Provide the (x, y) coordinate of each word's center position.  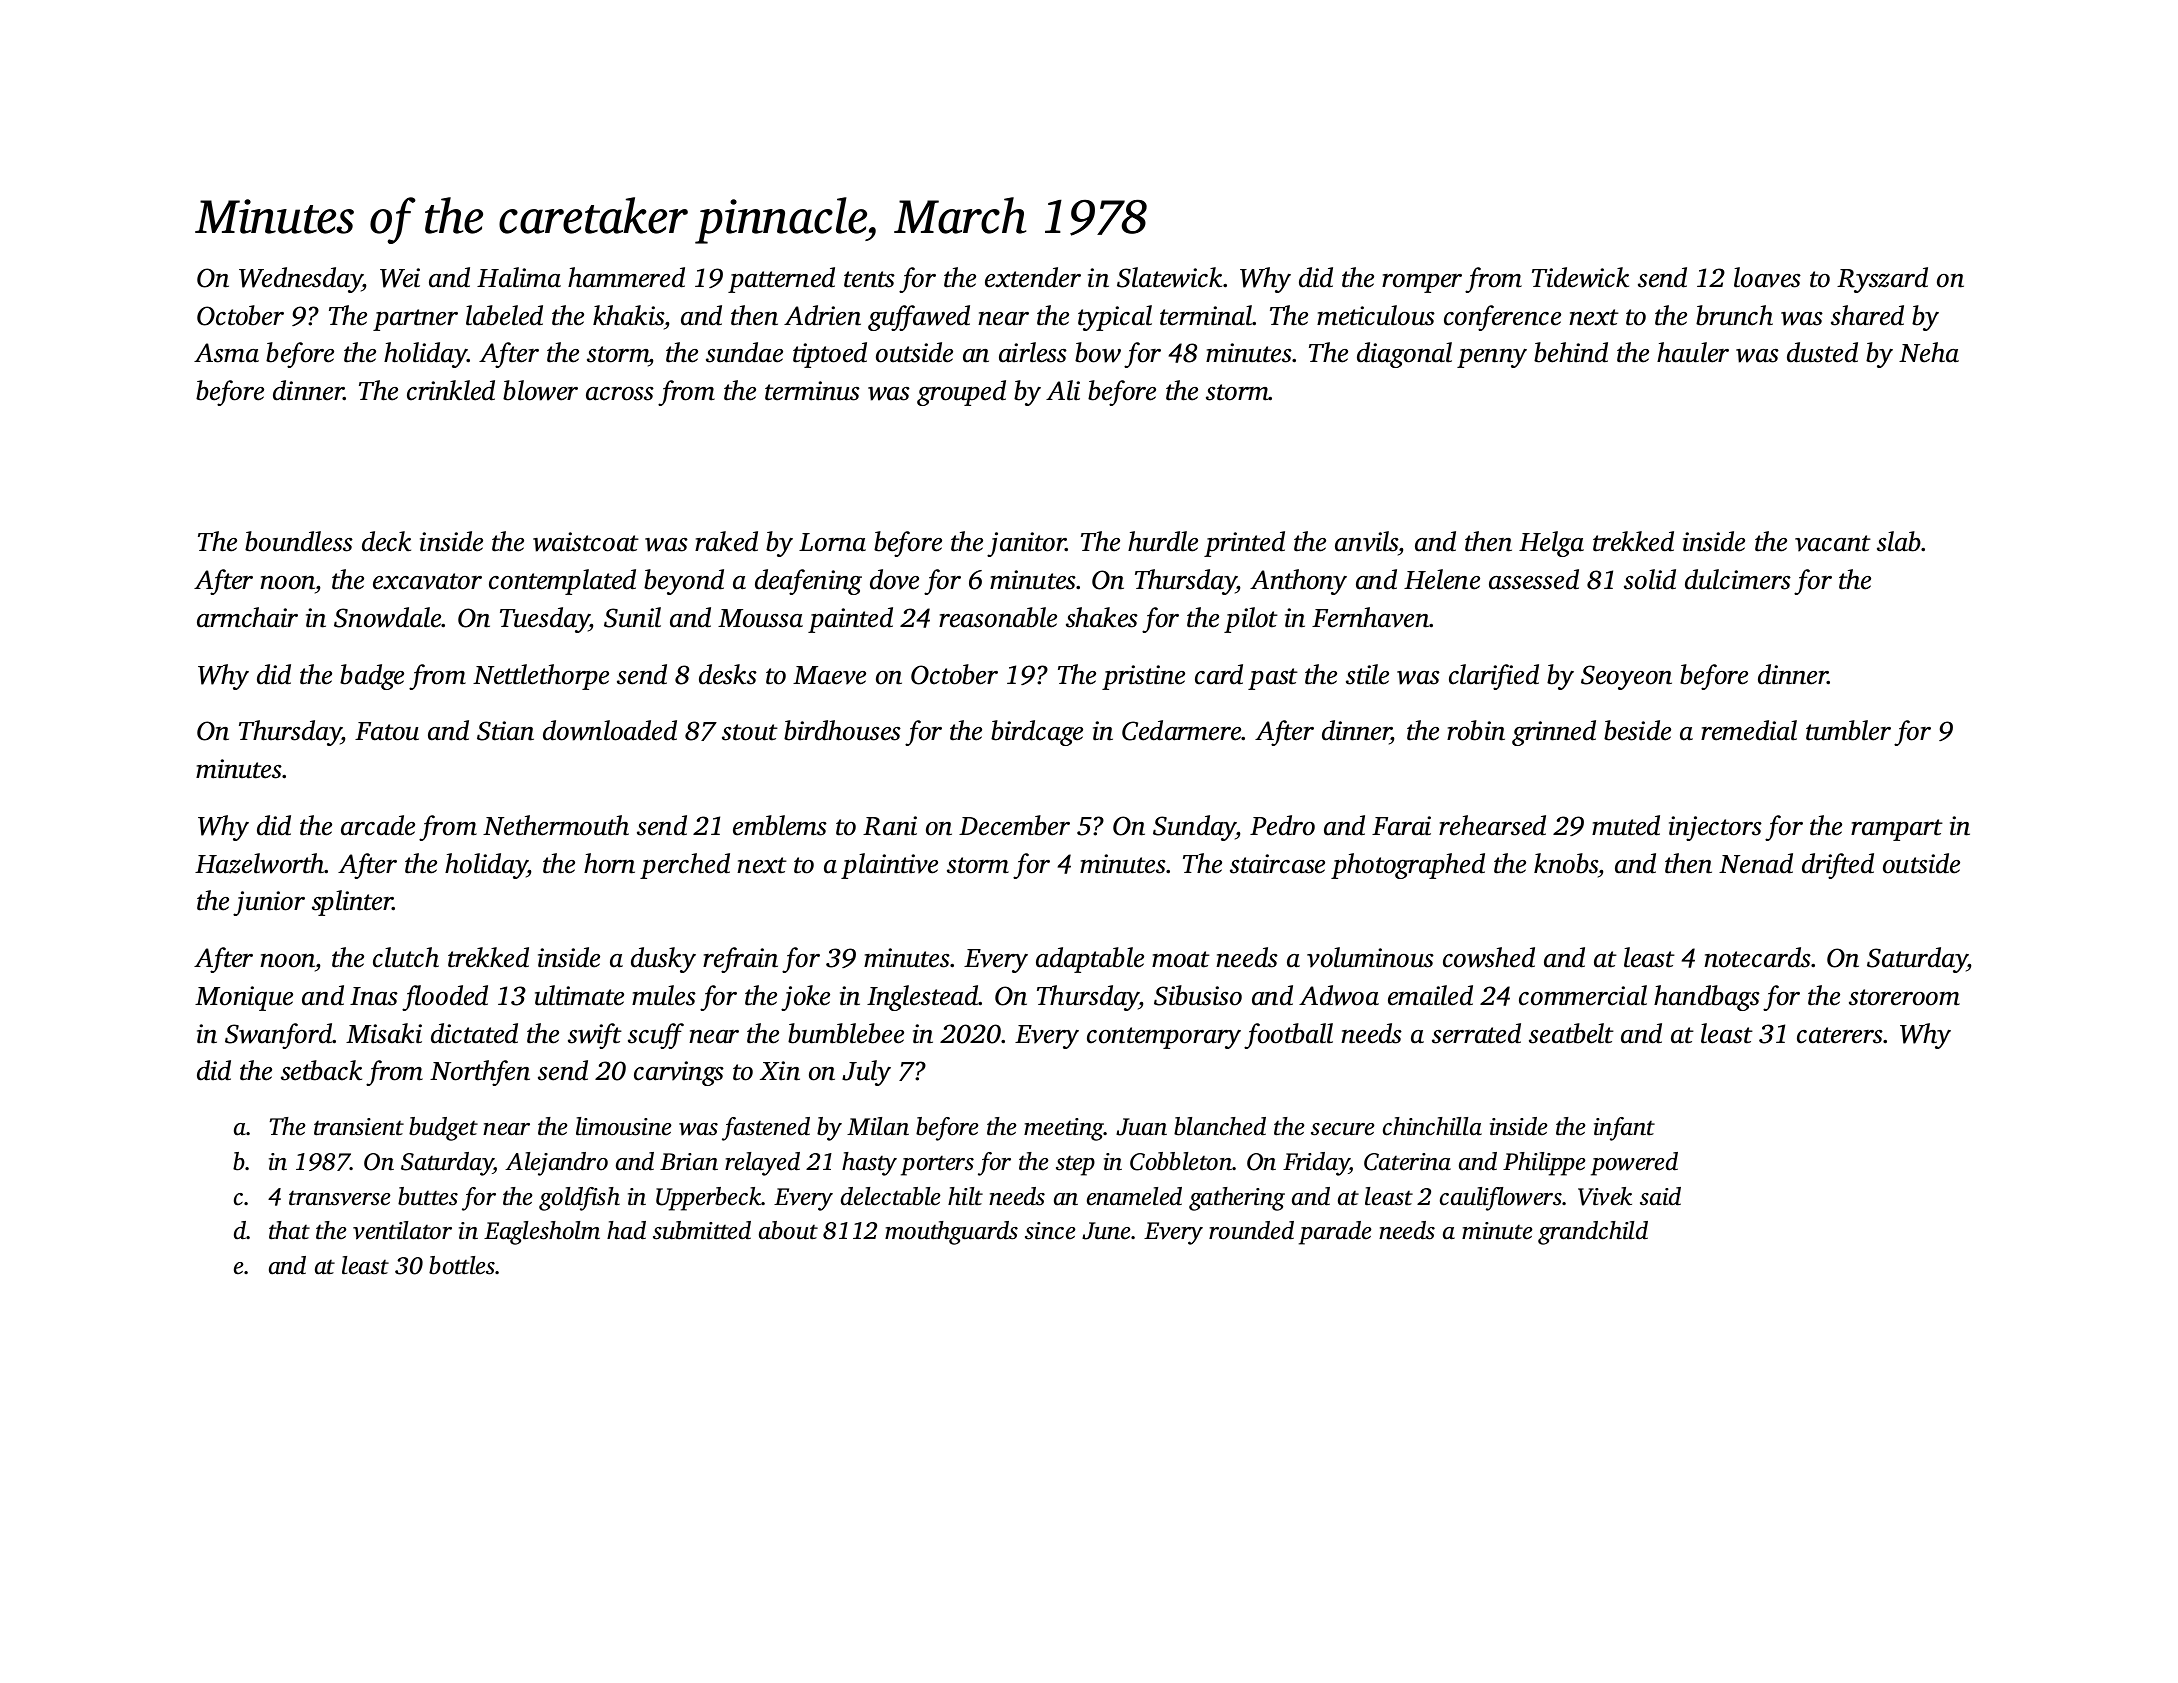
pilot (1251, 620)
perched (685, 866)
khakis (628, 315)
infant (1624, 1129)
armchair (247, 617)
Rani (890, 826)
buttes (428, 1196)
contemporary (1164, 1038)
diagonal (1404, 355)
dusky (663, 960)
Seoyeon (1626, 677)
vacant (1833, 543)
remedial (1749, 730)
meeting (1064, 1129)
